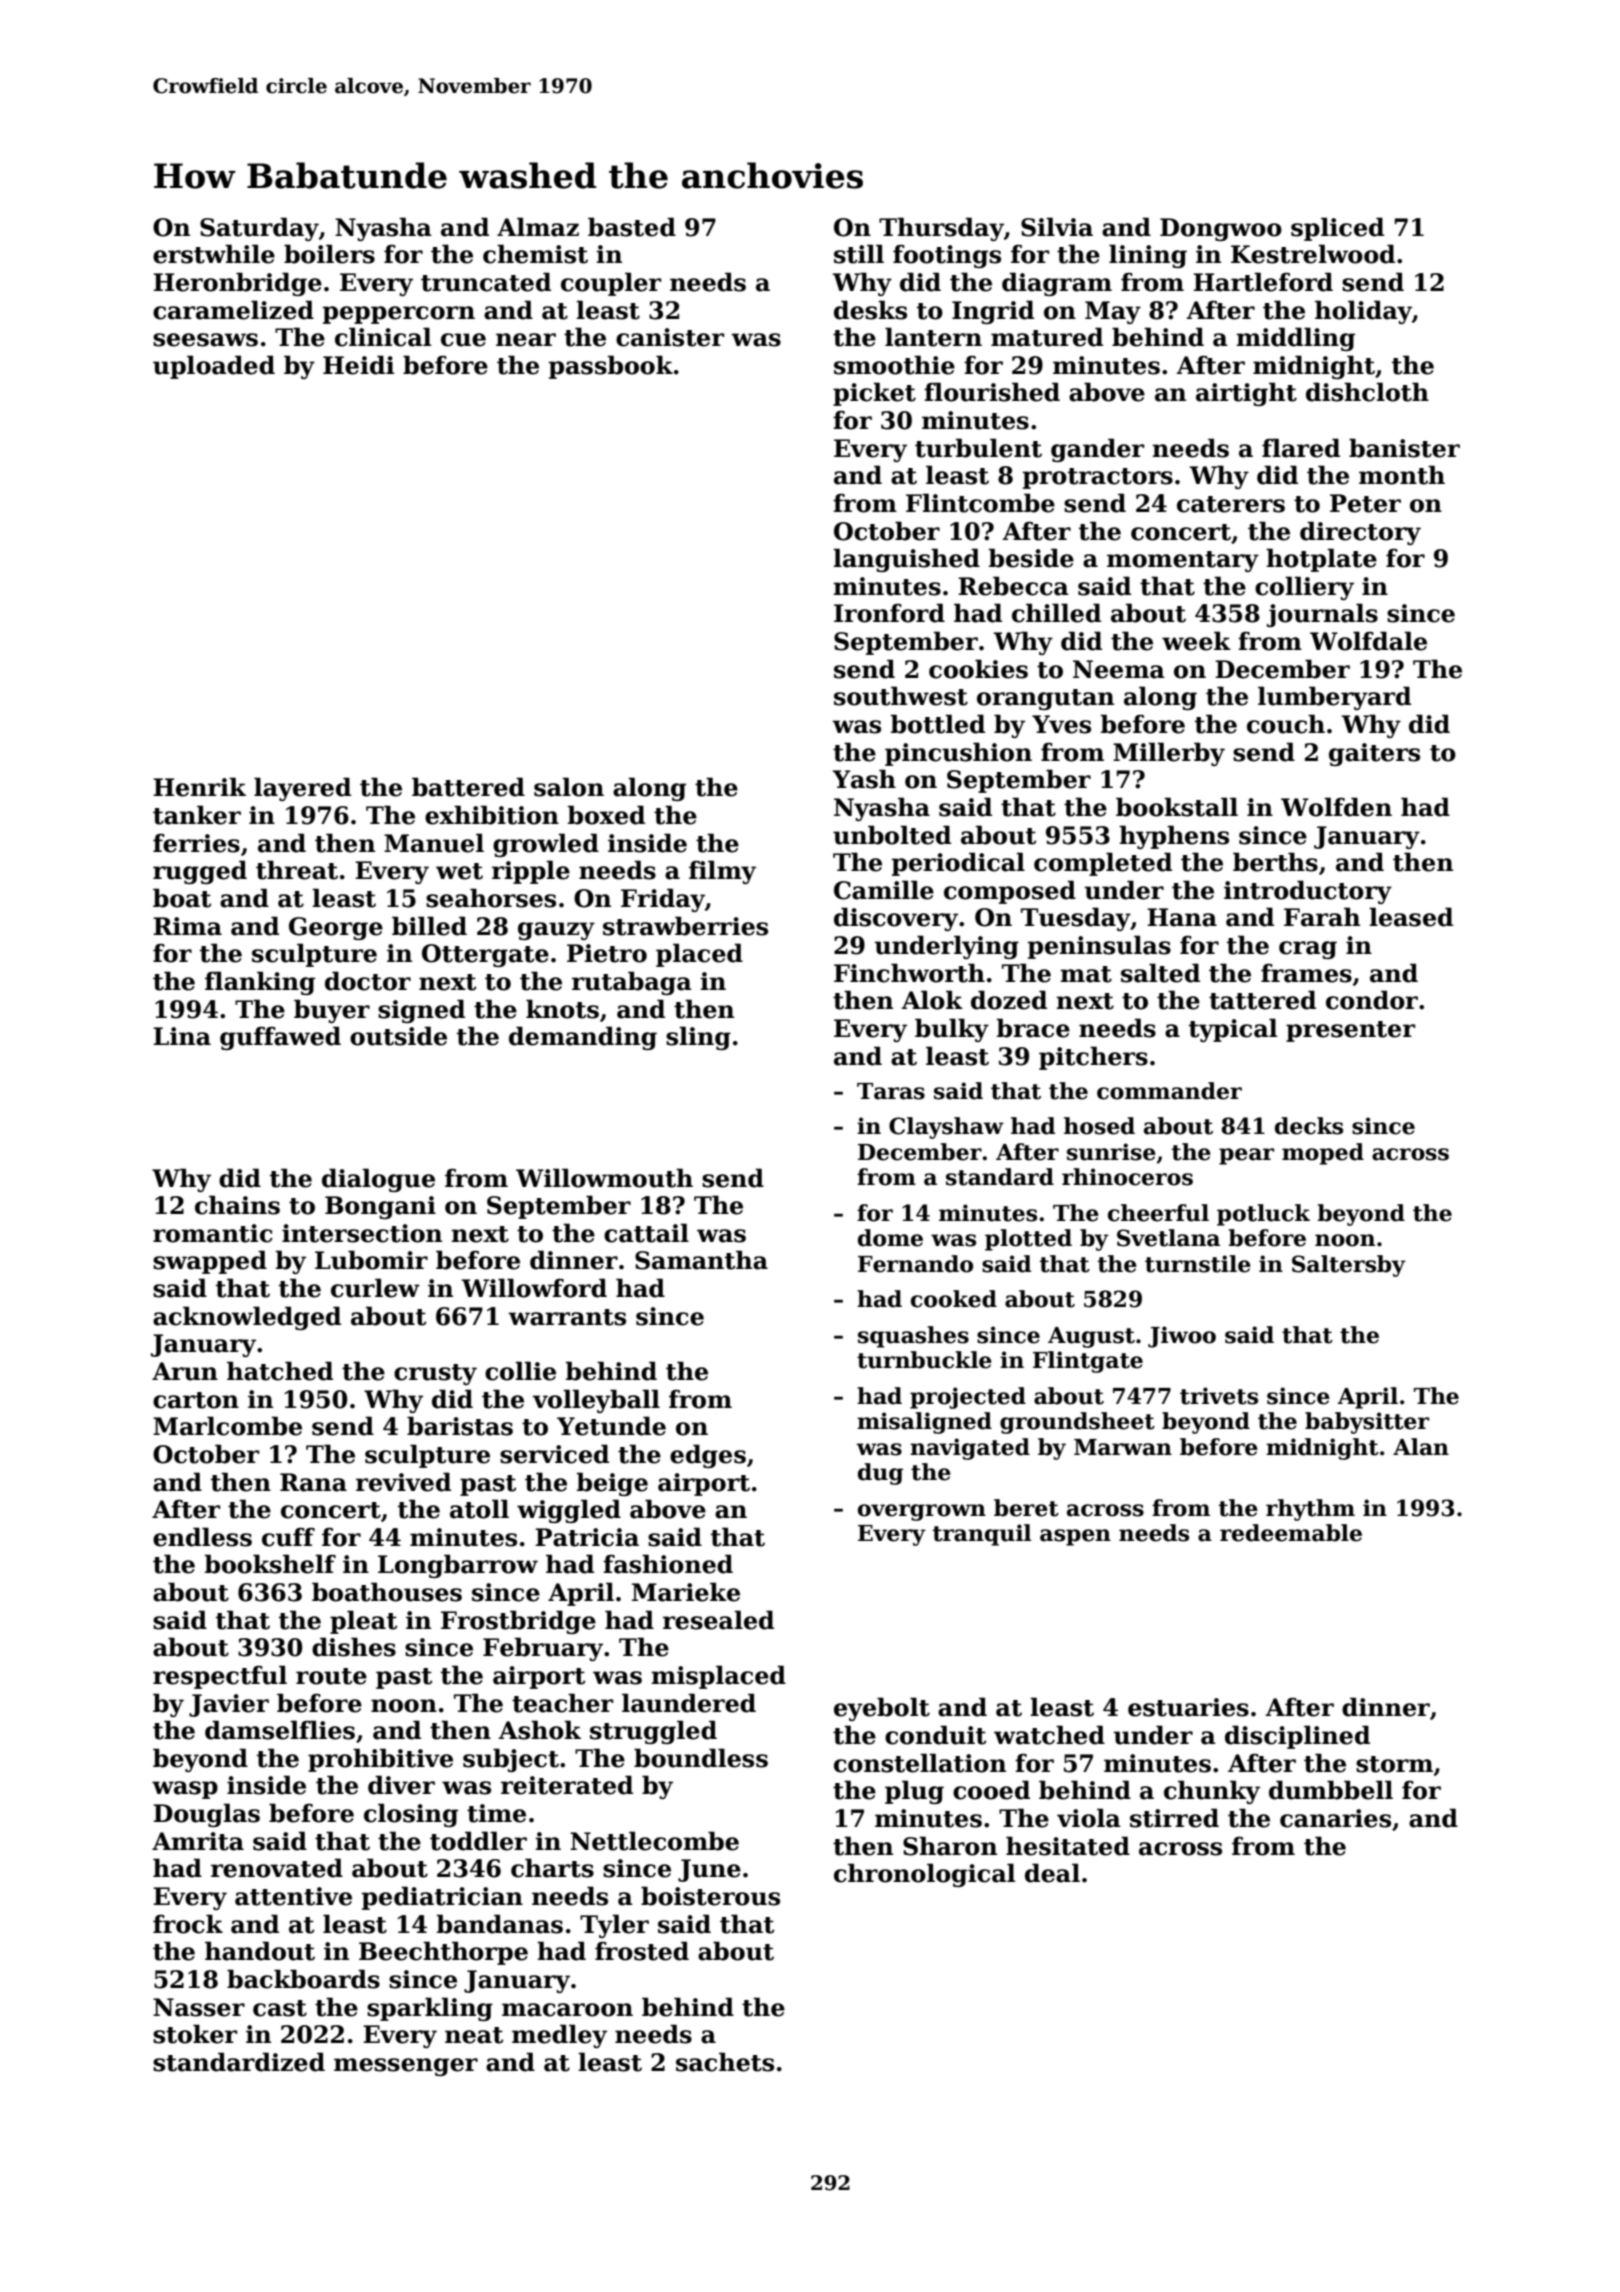 This screenshot has width=1620, height=2292. Describe the element at coordinates (1103, 864) in the screenshot. I see `completed` at that location.
